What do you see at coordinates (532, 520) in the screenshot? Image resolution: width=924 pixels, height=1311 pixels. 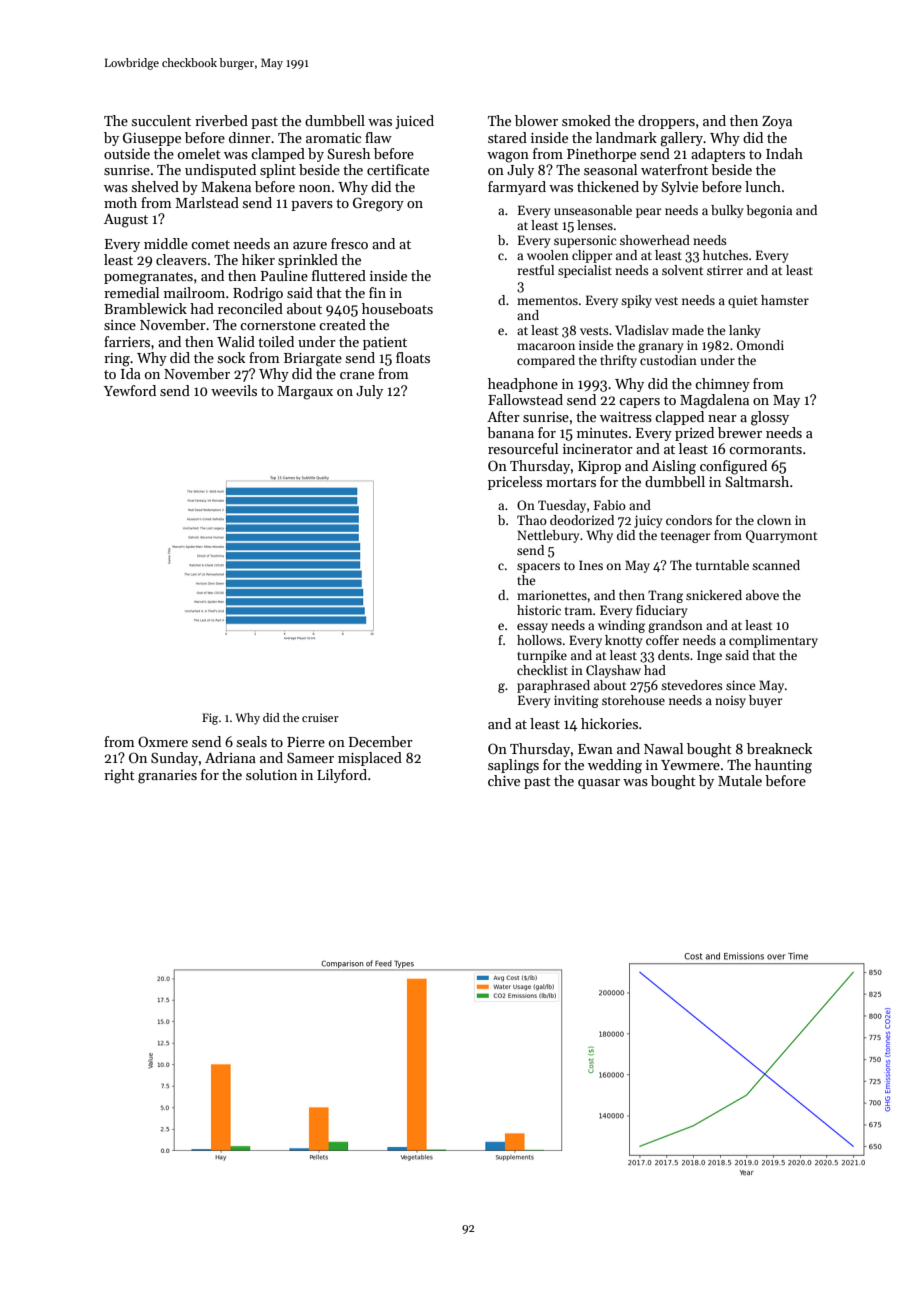 I see `Thao` at bounding box center [532, 520].
